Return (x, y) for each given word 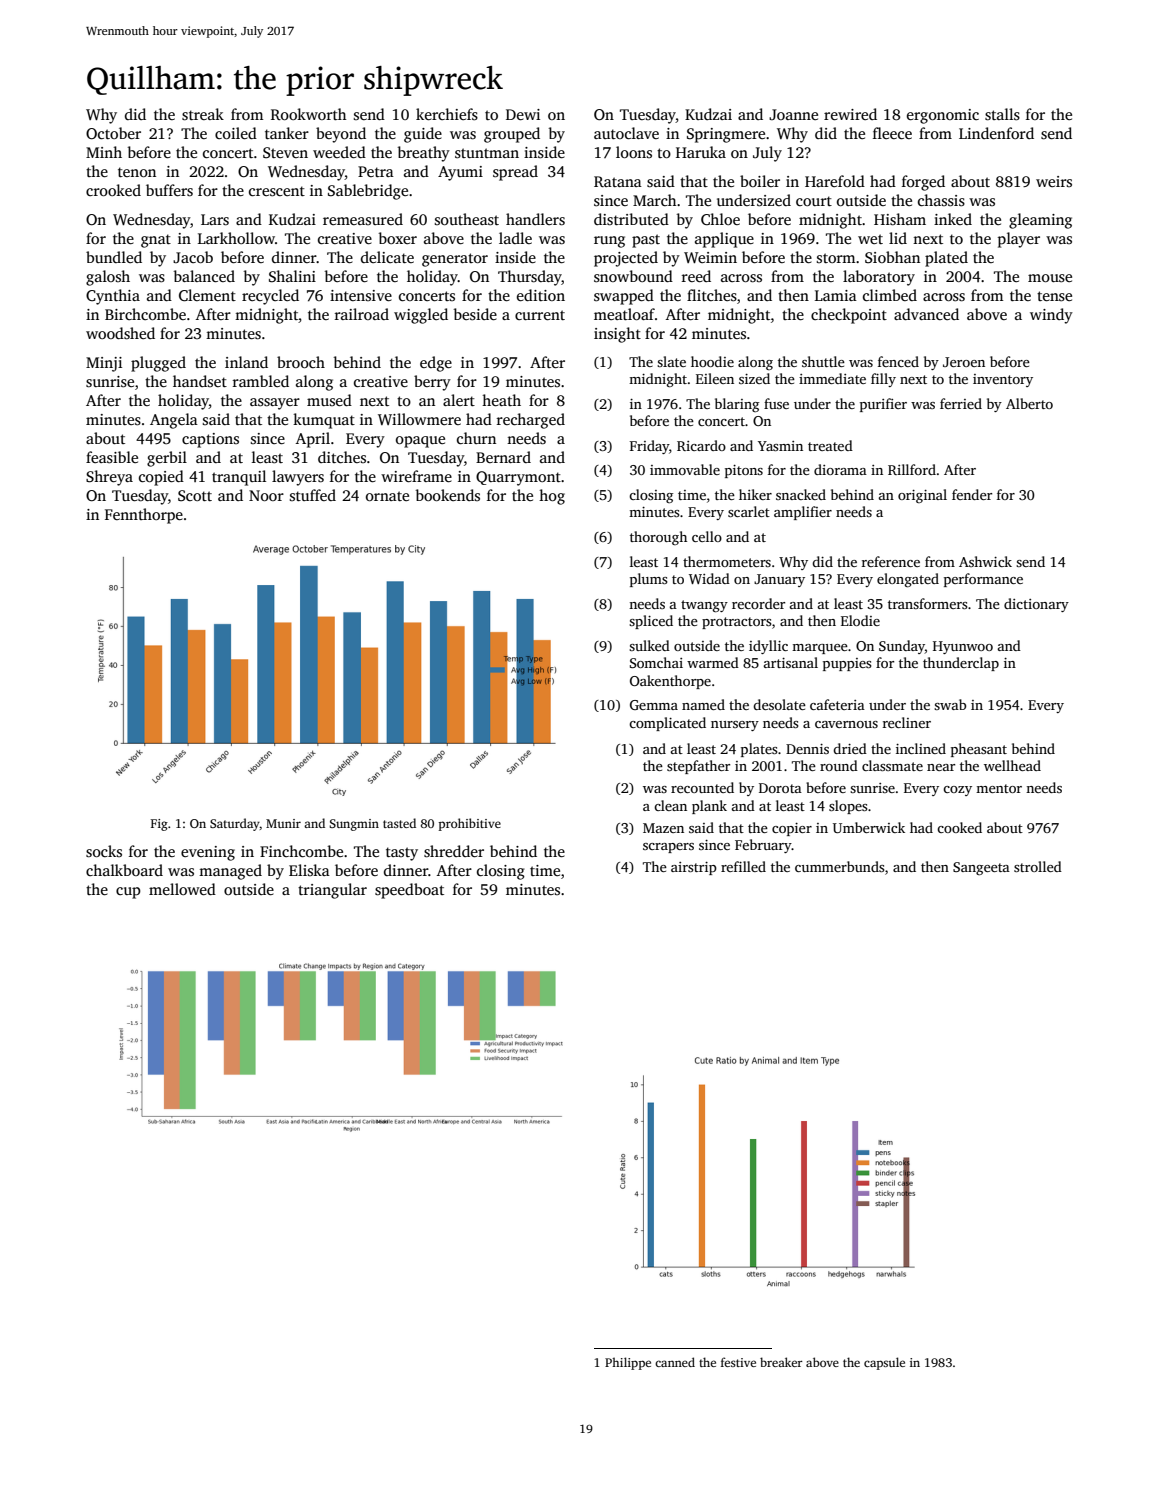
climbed (890, 295)
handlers (535, 219)
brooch (301, 362)
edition (541, 295)
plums (649, 580)
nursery (735, 726)
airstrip (694, 868)
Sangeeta (981, 868)
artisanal (791, 662)
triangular (332, 891)
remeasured (363, 219)
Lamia (836, 295)
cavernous (846, 724)
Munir (283, 823)
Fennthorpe (144, 516)
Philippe (628, 1363)
